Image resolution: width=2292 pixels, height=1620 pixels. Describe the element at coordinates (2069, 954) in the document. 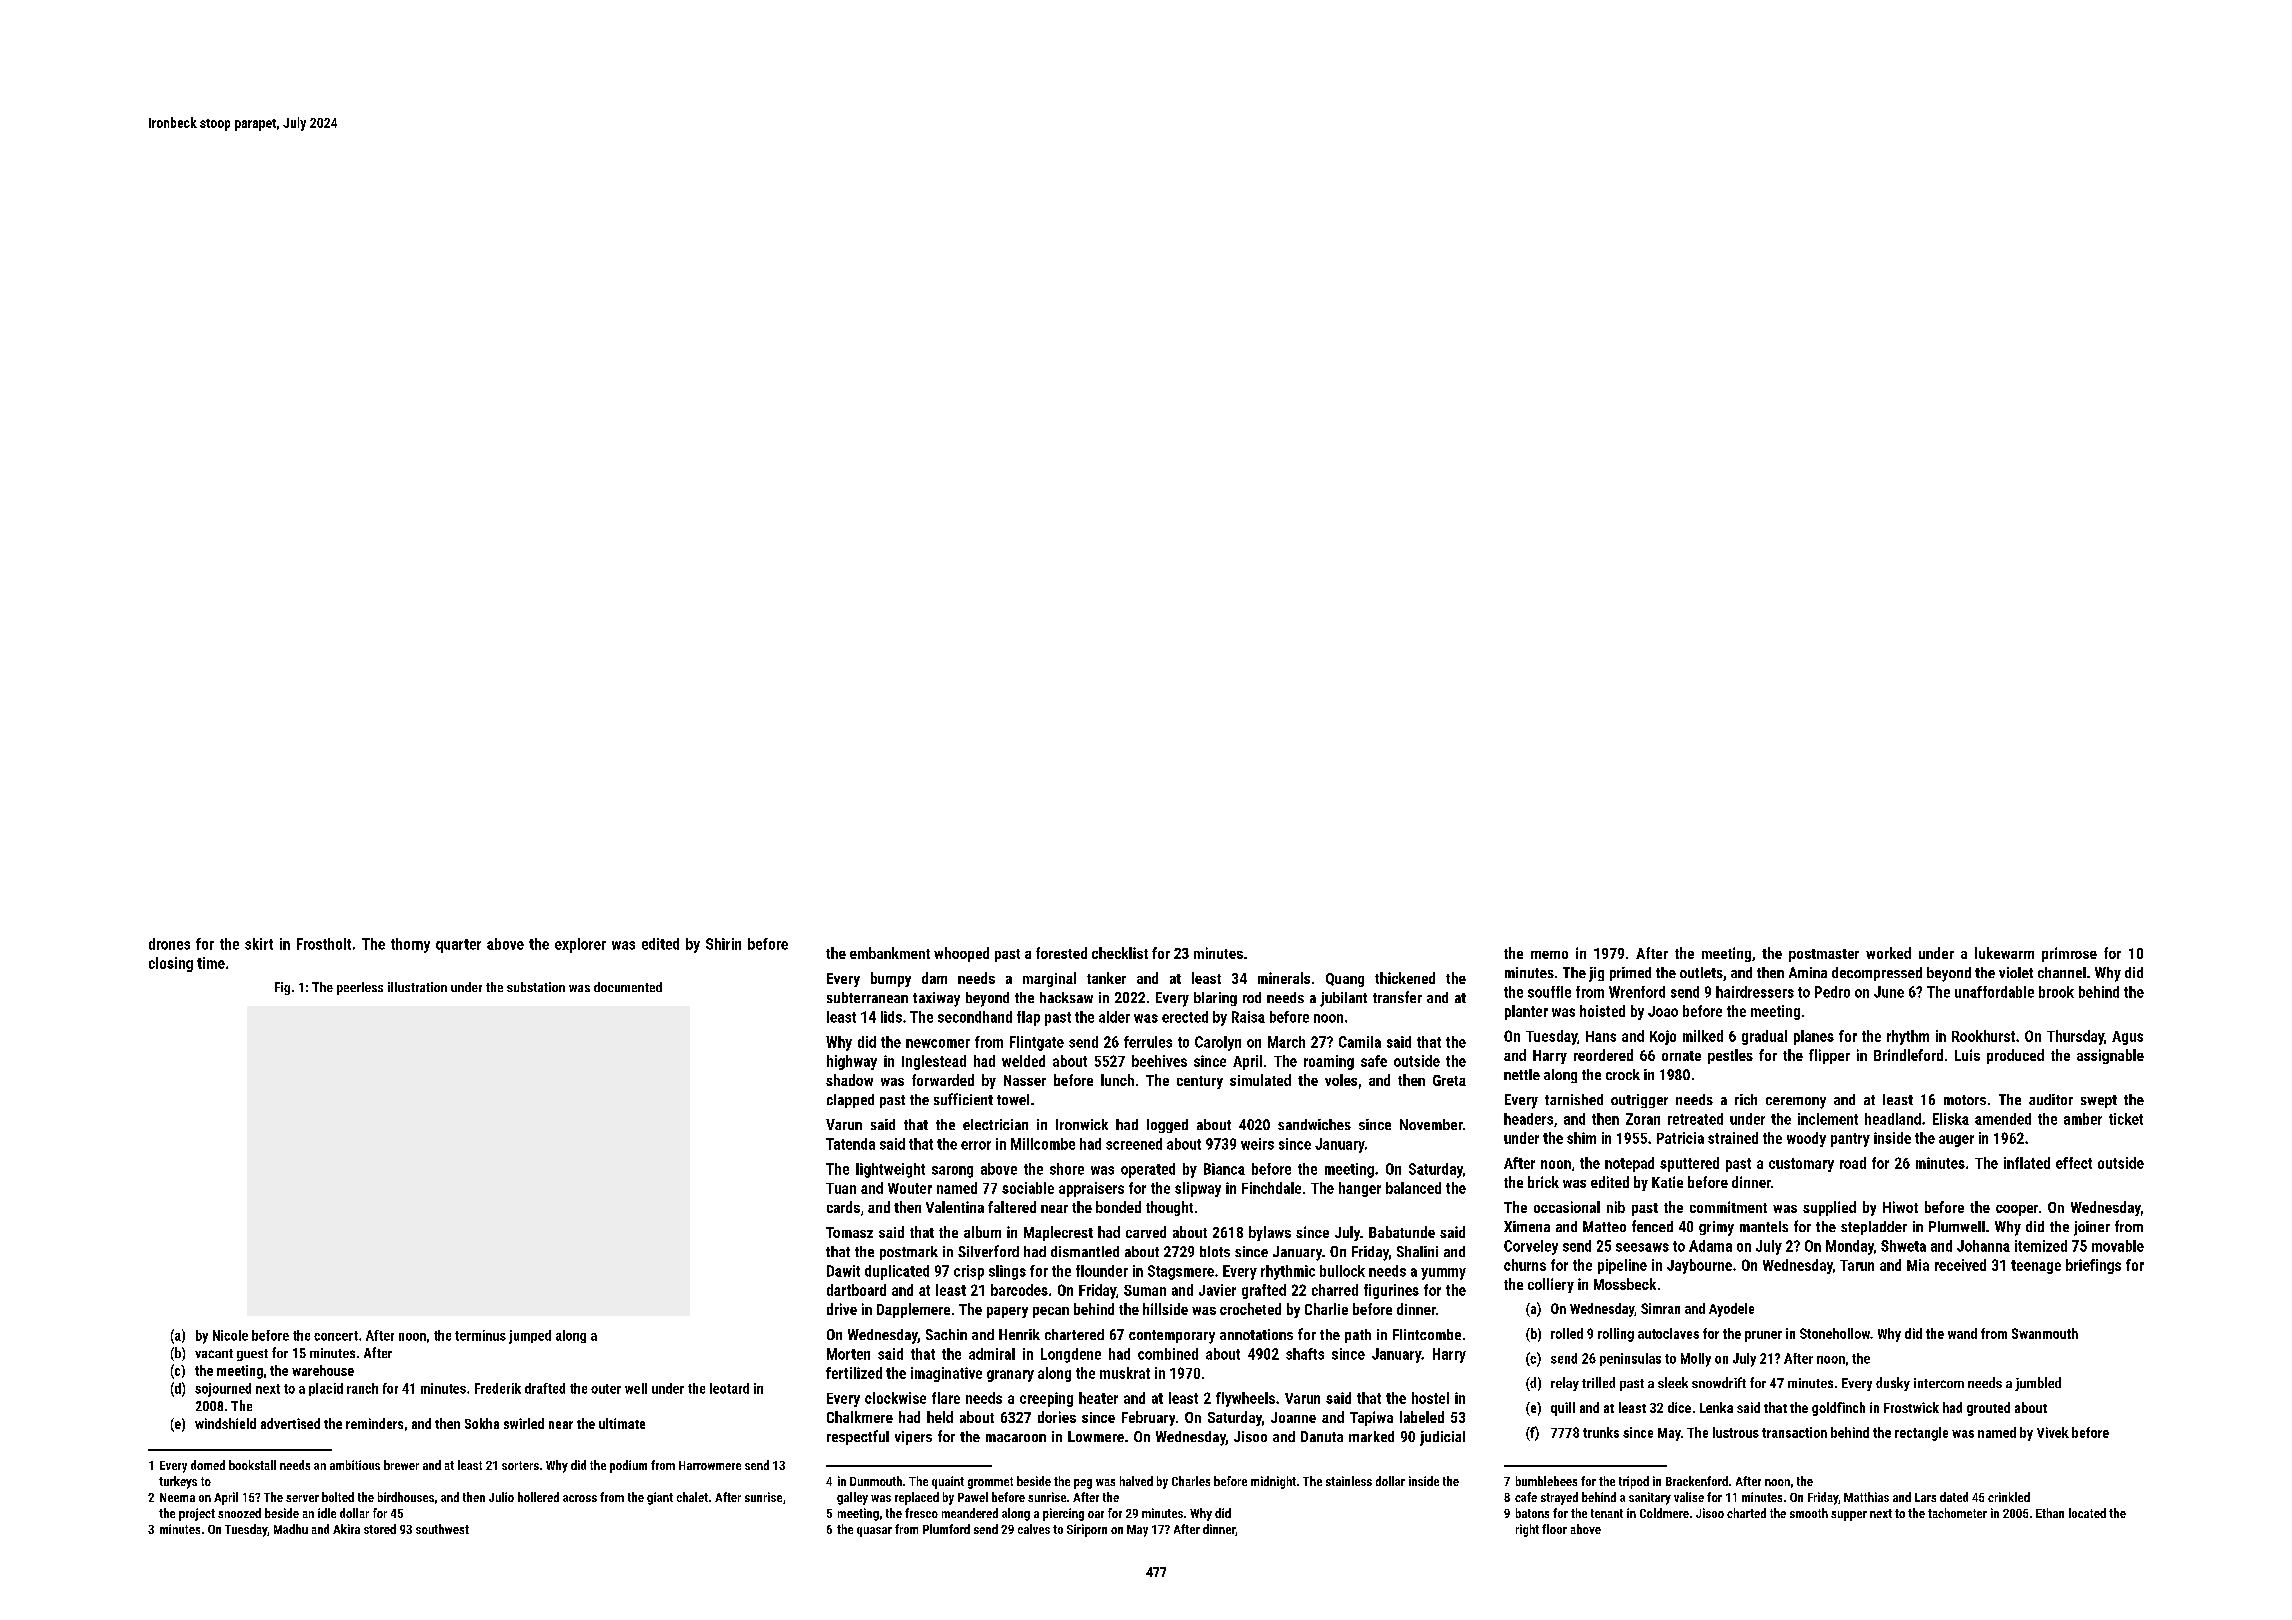

I see `primrose` at that location.
